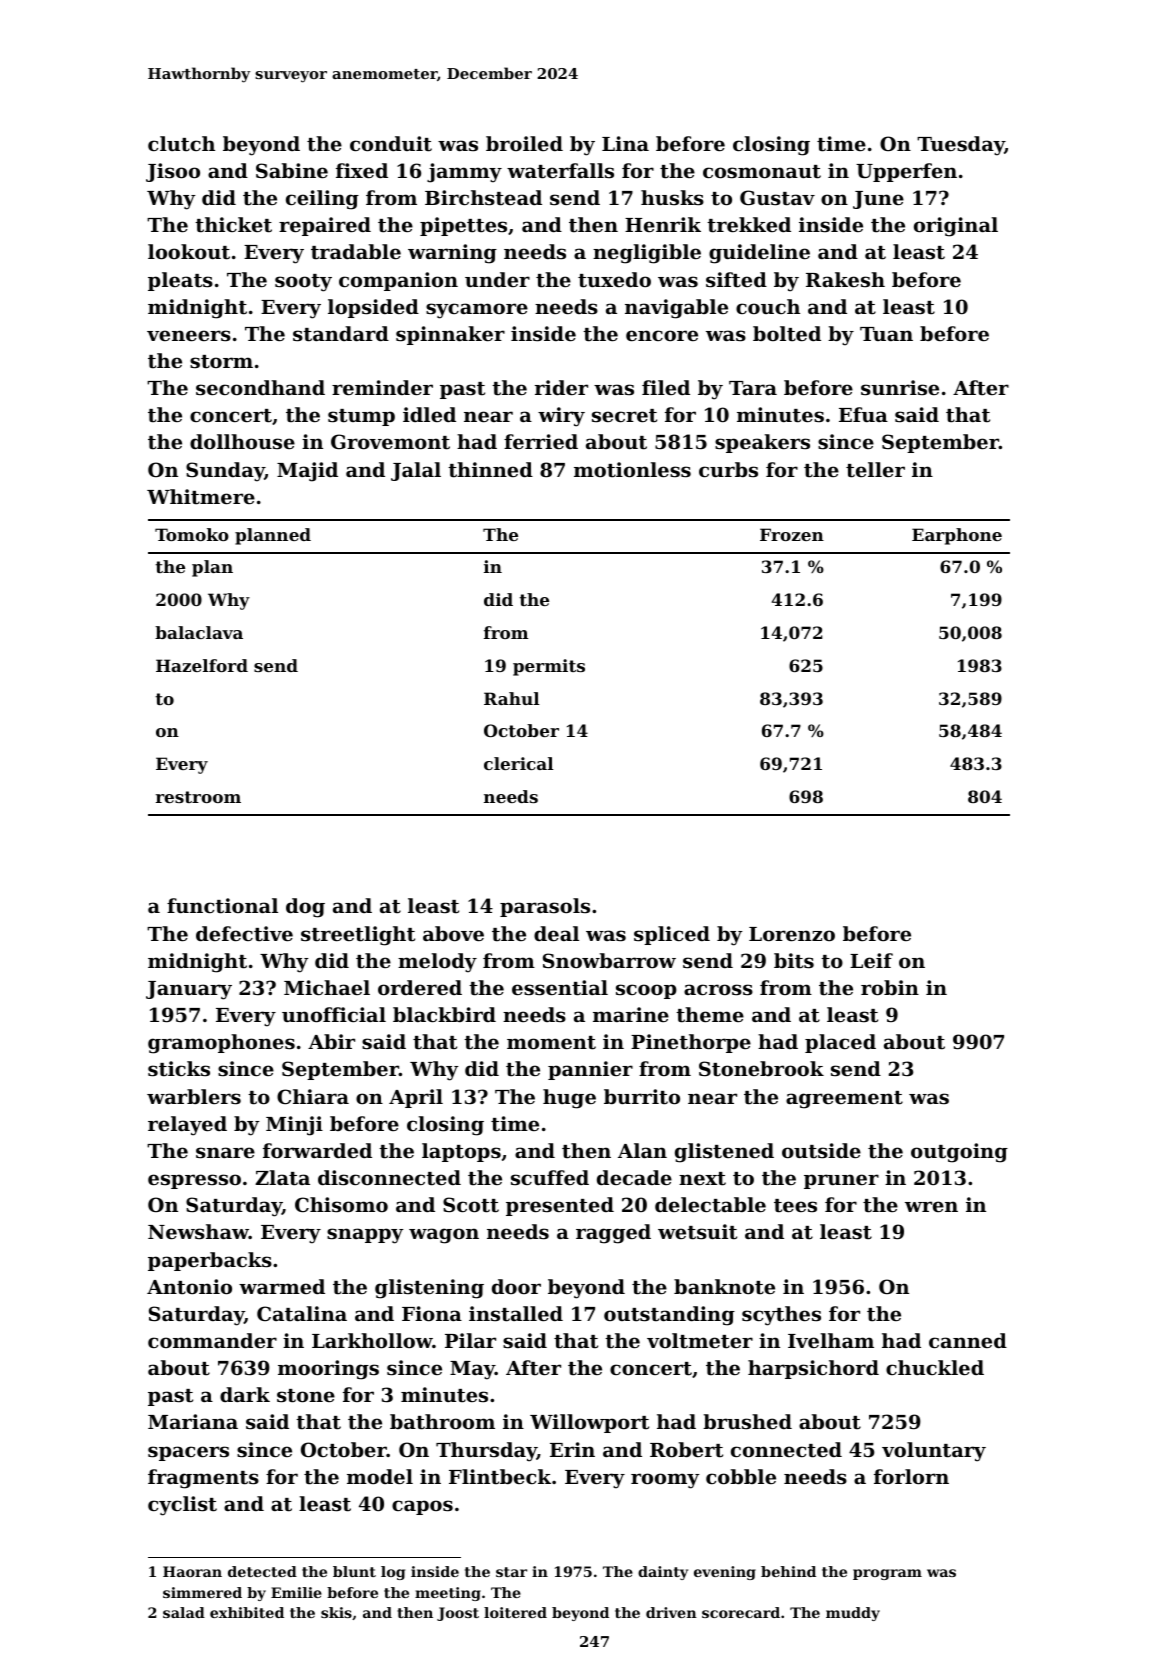 The image size is (1158, 1676). Describe the element at coordinates (184, 1612) in the screenshot. I see `salad` at that location.
